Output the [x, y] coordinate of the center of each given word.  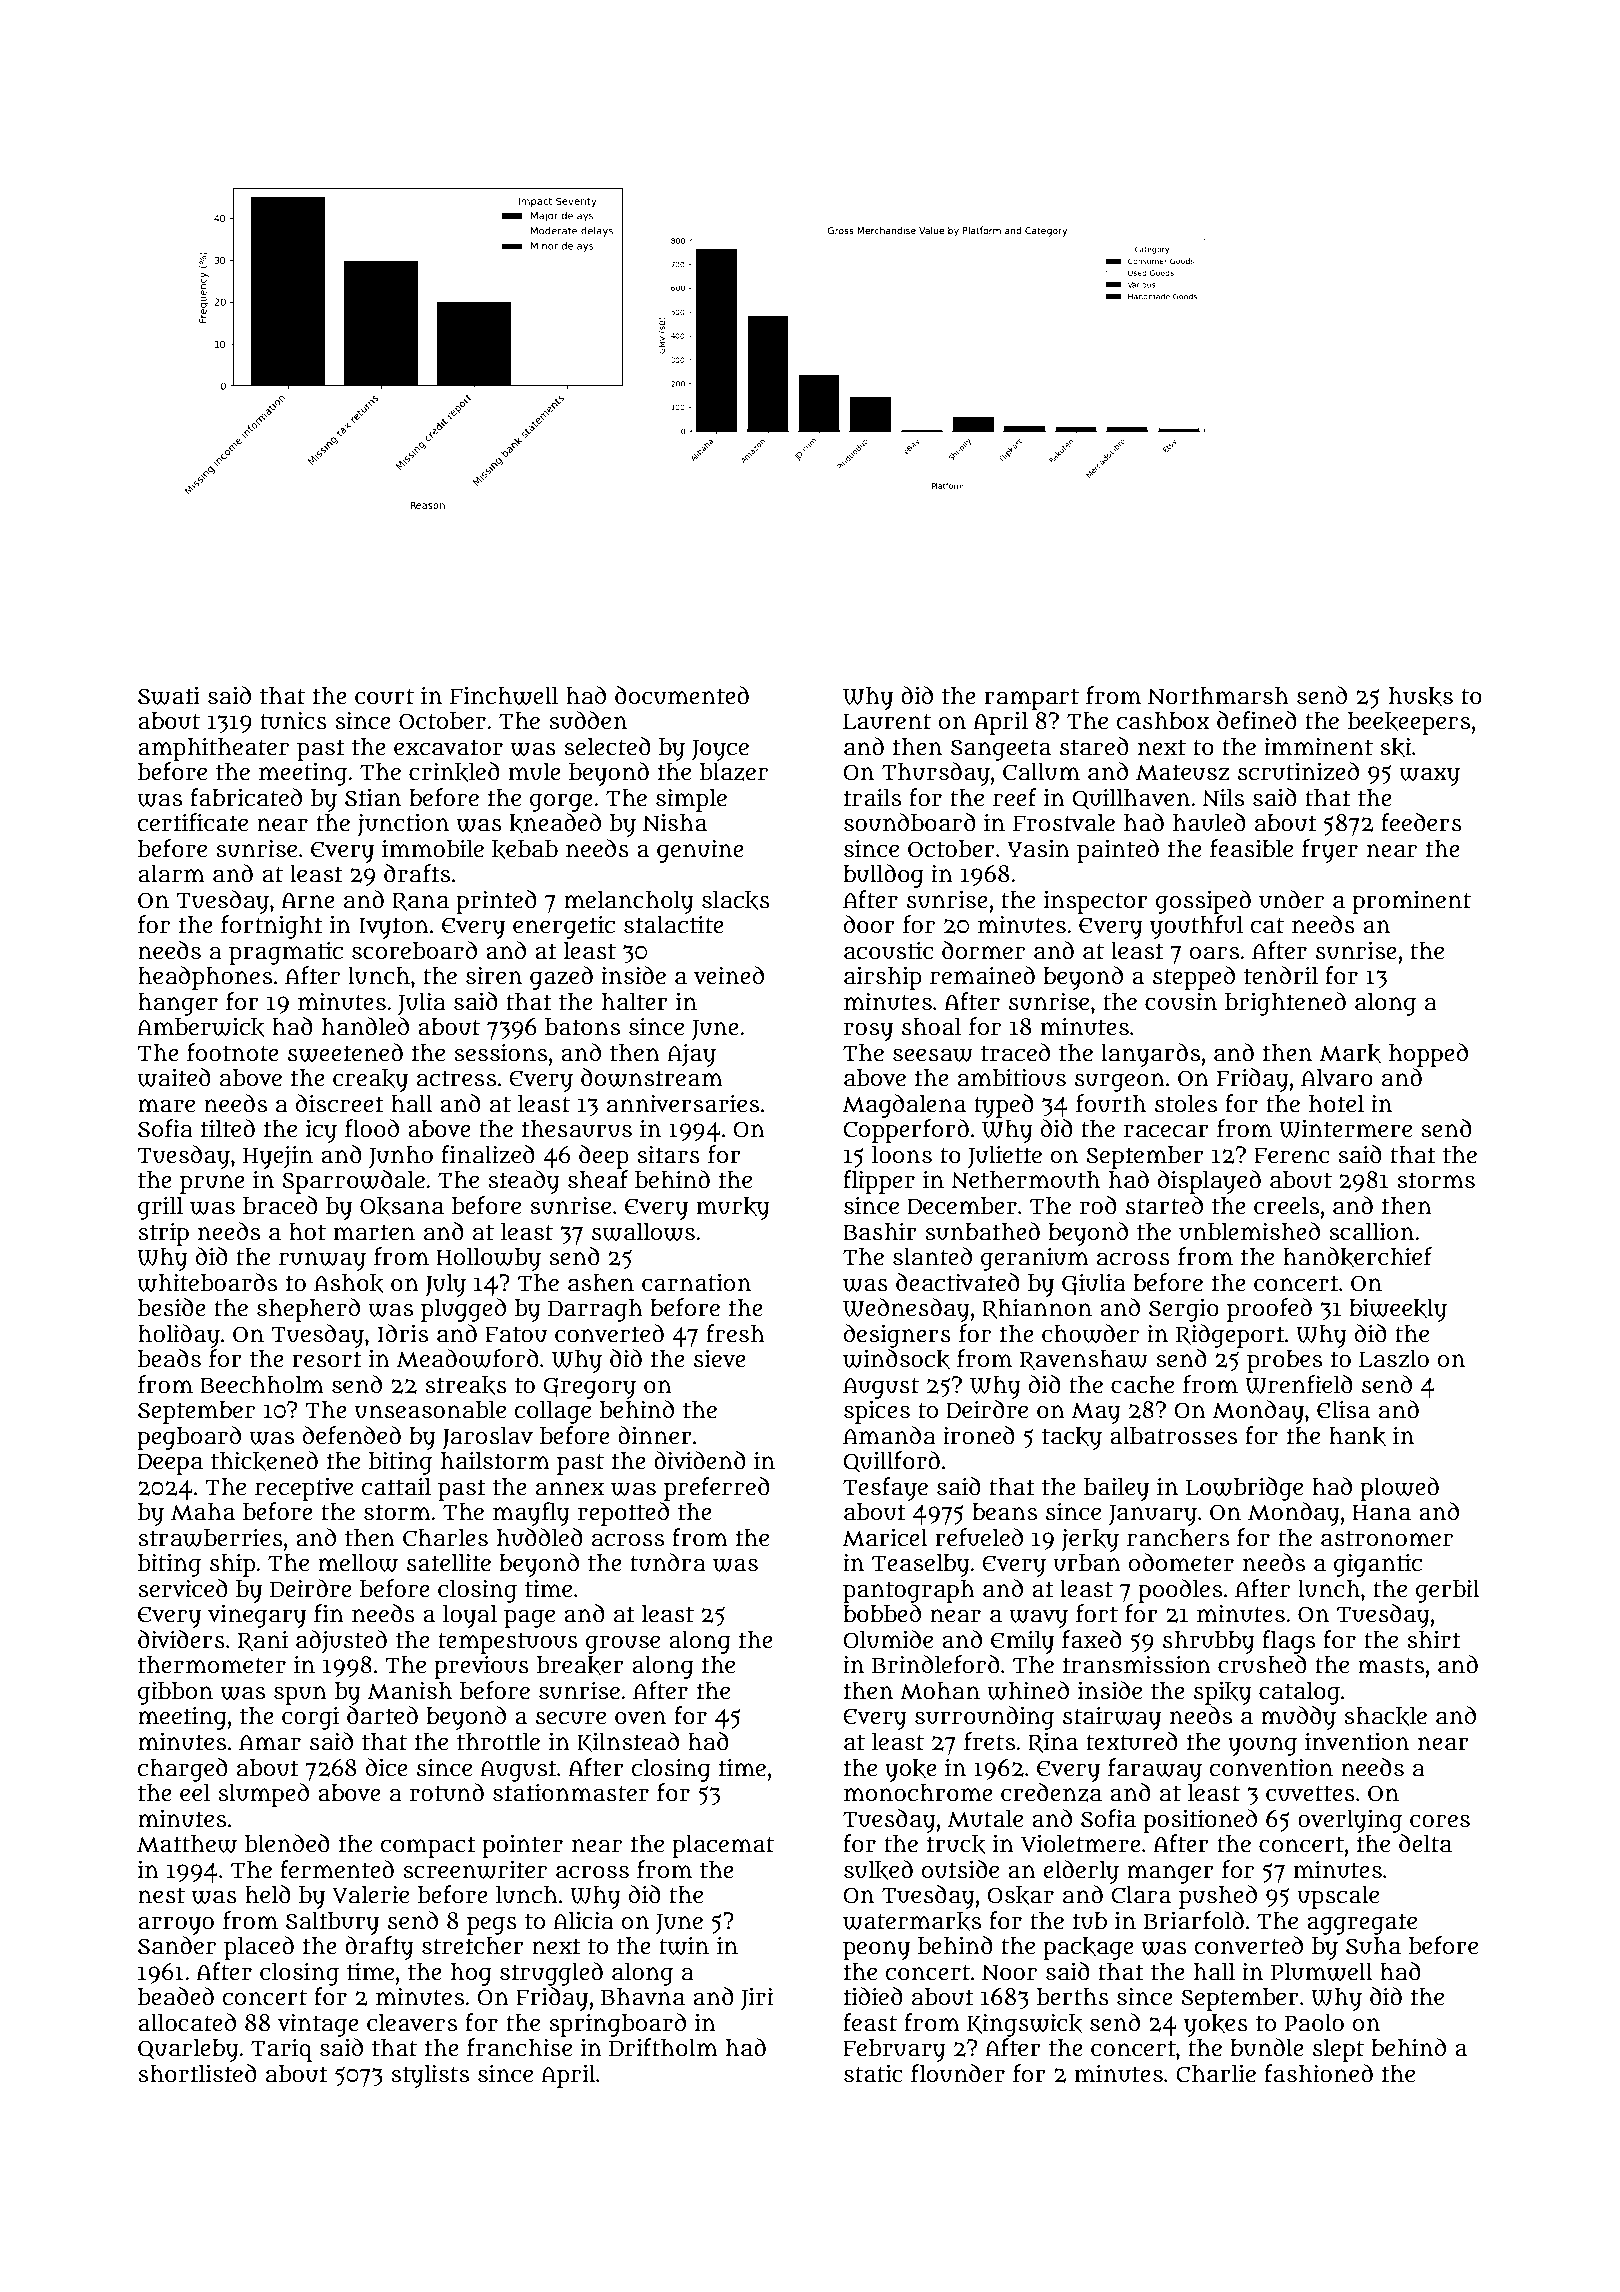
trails [872, 797]
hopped [1428, 1055]
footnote [233, 1052]
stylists [430, 2076]
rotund [447, 1792]
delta [1425, 1843]
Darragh [595, 1310]
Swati [169, 696]
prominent [1411, 902]
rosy [868, 1032]
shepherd [308, 1310]
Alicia [583, 1920]
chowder [1090, 1333]
